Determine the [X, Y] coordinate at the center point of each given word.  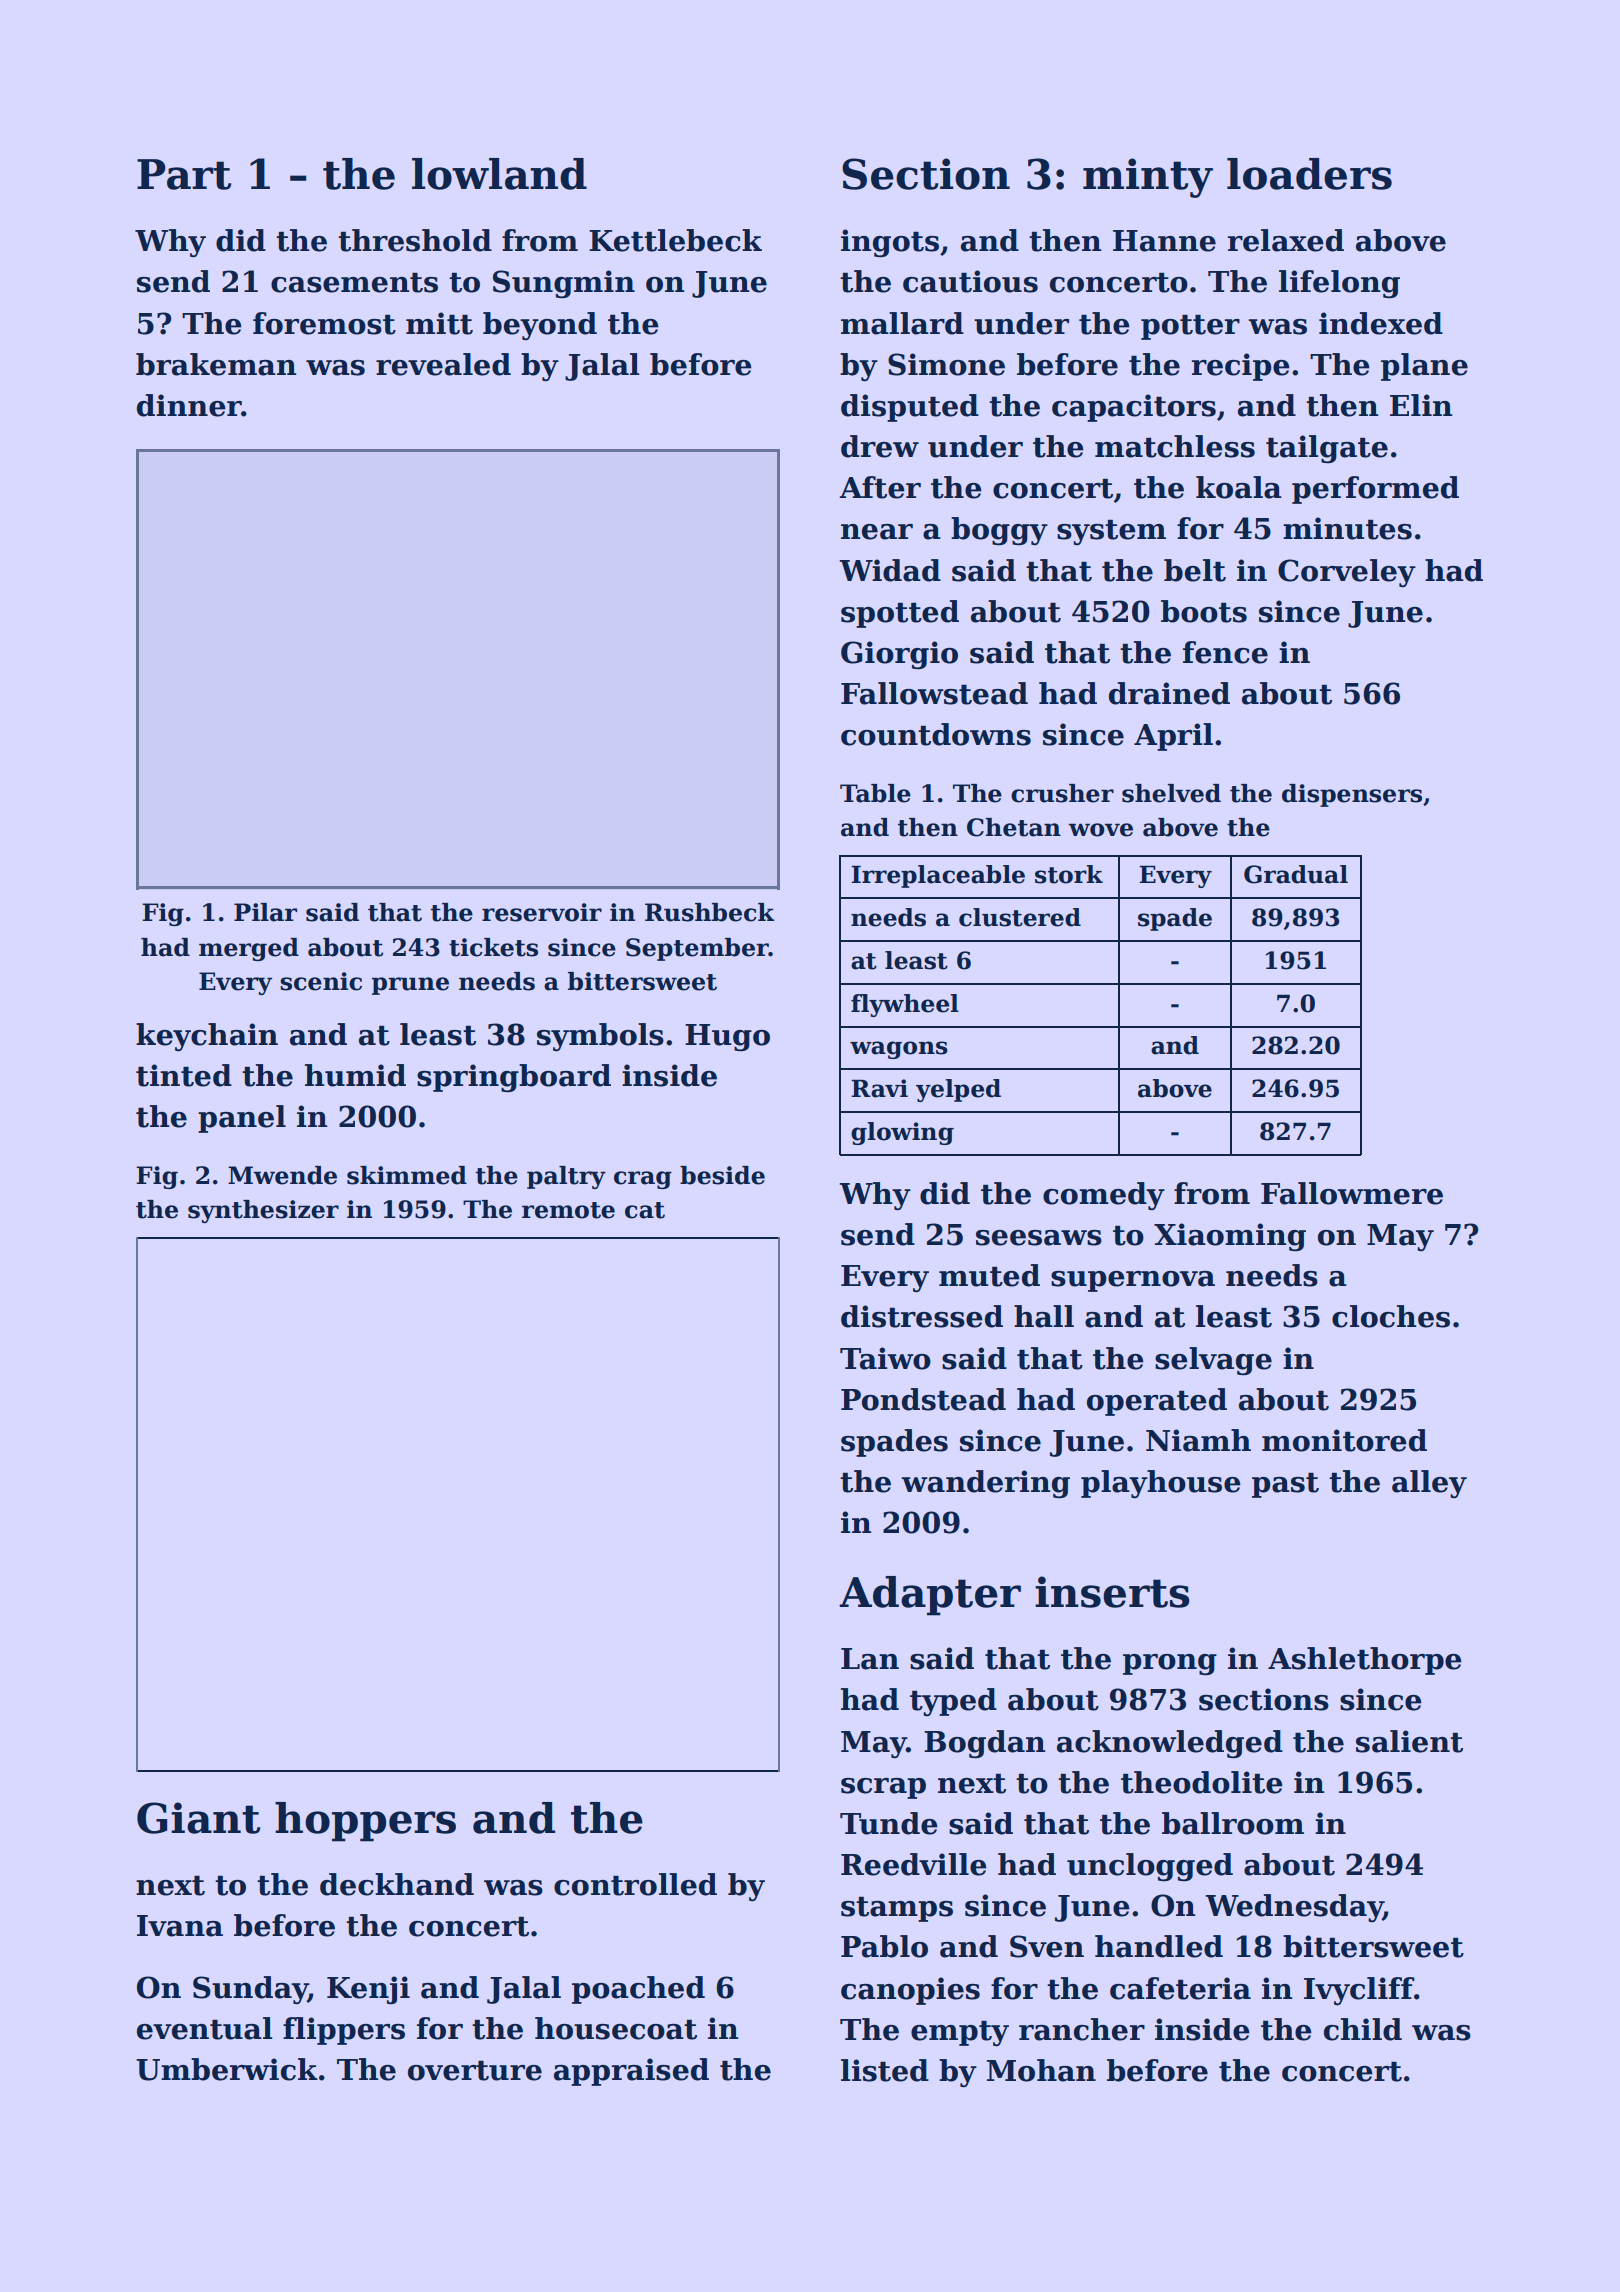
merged [249, 949]
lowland [499, 174]
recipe [1241, 367]
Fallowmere [1352, 1193]
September [697, 949]
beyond [540, 326]
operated [1157, 1402]
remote [568, 1210]
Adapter [930, 1596]
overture [475, 2071]
